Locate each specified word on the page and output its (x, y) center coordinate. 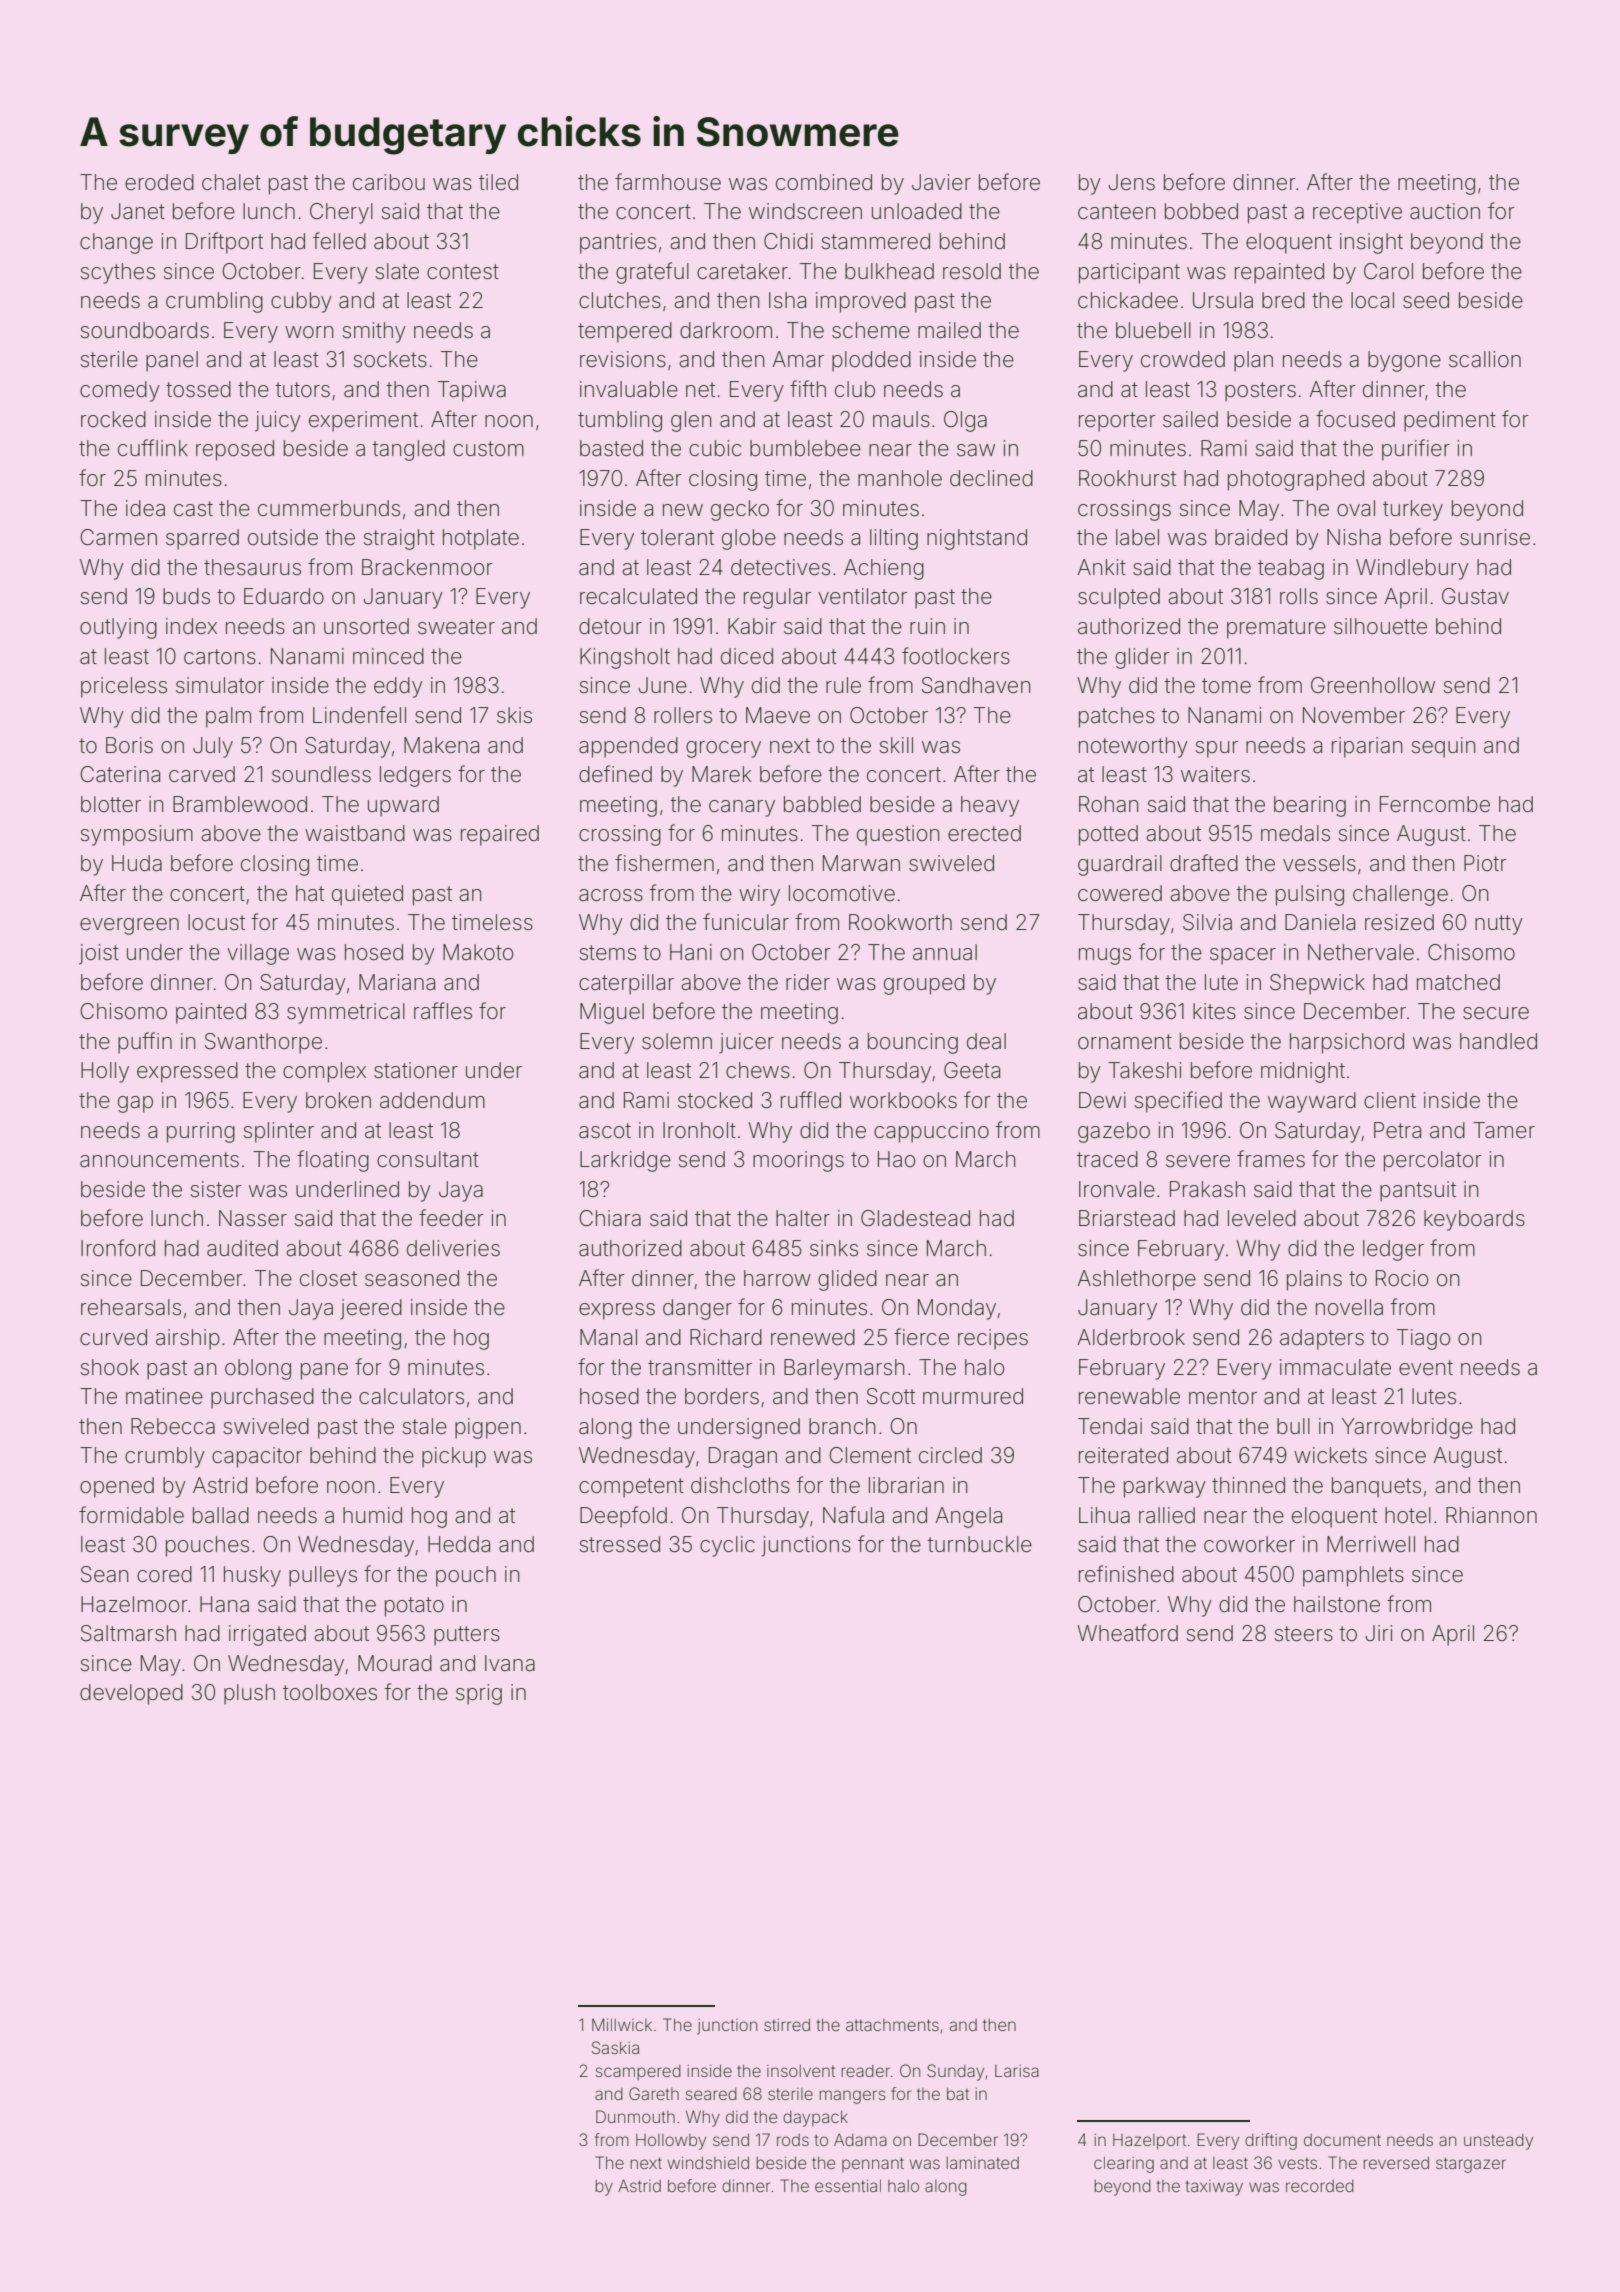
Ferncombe (1435, 804)
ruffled (811, 1099)
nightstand (977, 539)
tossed (198, 389)
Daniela (1320, 922)
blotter (111, 804)
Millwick (622, 2024)
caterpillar (626, 984)
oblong (258, 1369)
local (1372, 300)
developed (131, 1694)
